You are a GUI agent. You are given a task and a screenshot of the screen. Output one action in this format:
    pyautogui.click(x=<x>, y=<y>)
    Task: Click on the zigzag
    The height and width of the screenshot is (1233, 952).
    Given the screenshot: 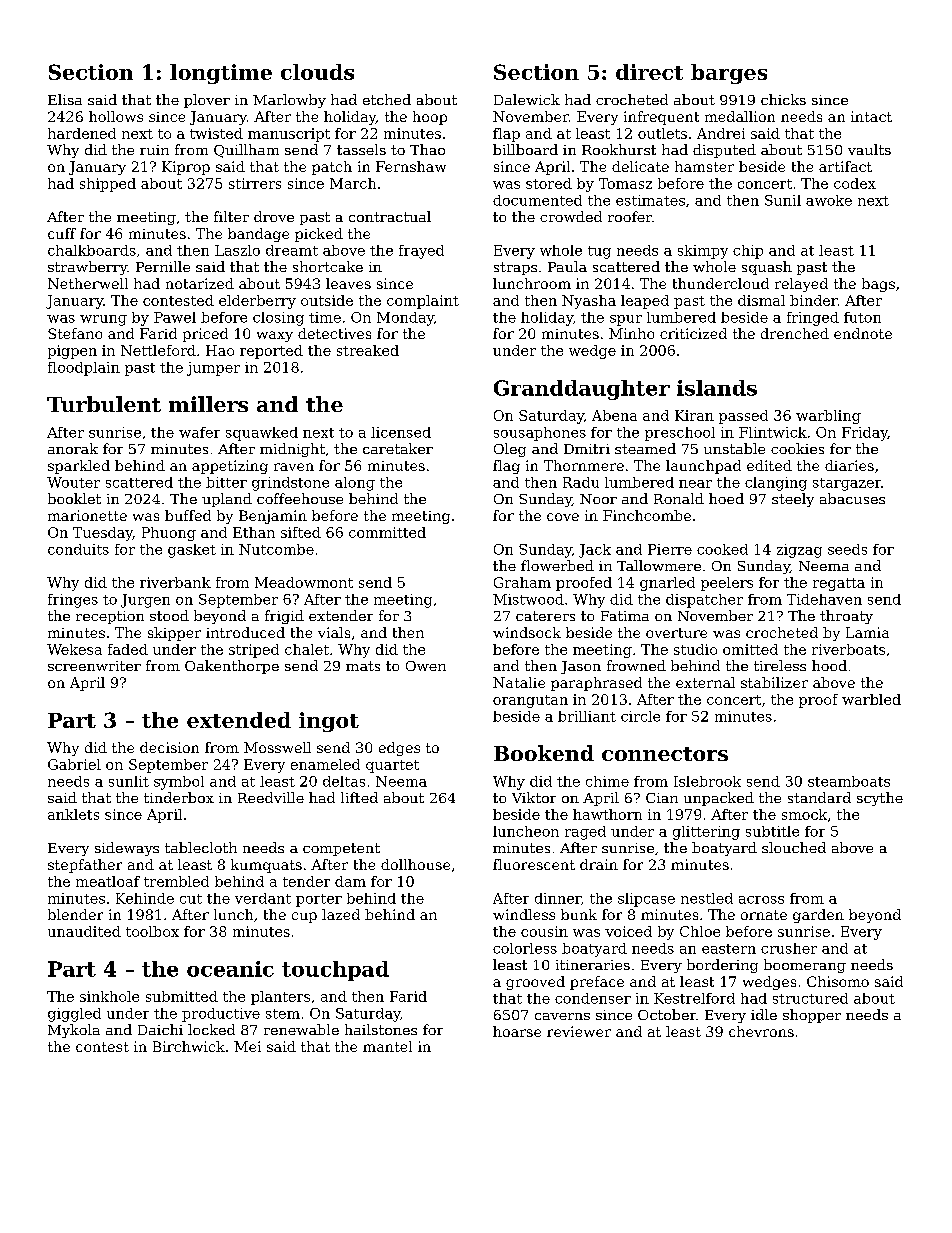 What is the action you would take?
    pyautogui.click(x=799, y=551)
